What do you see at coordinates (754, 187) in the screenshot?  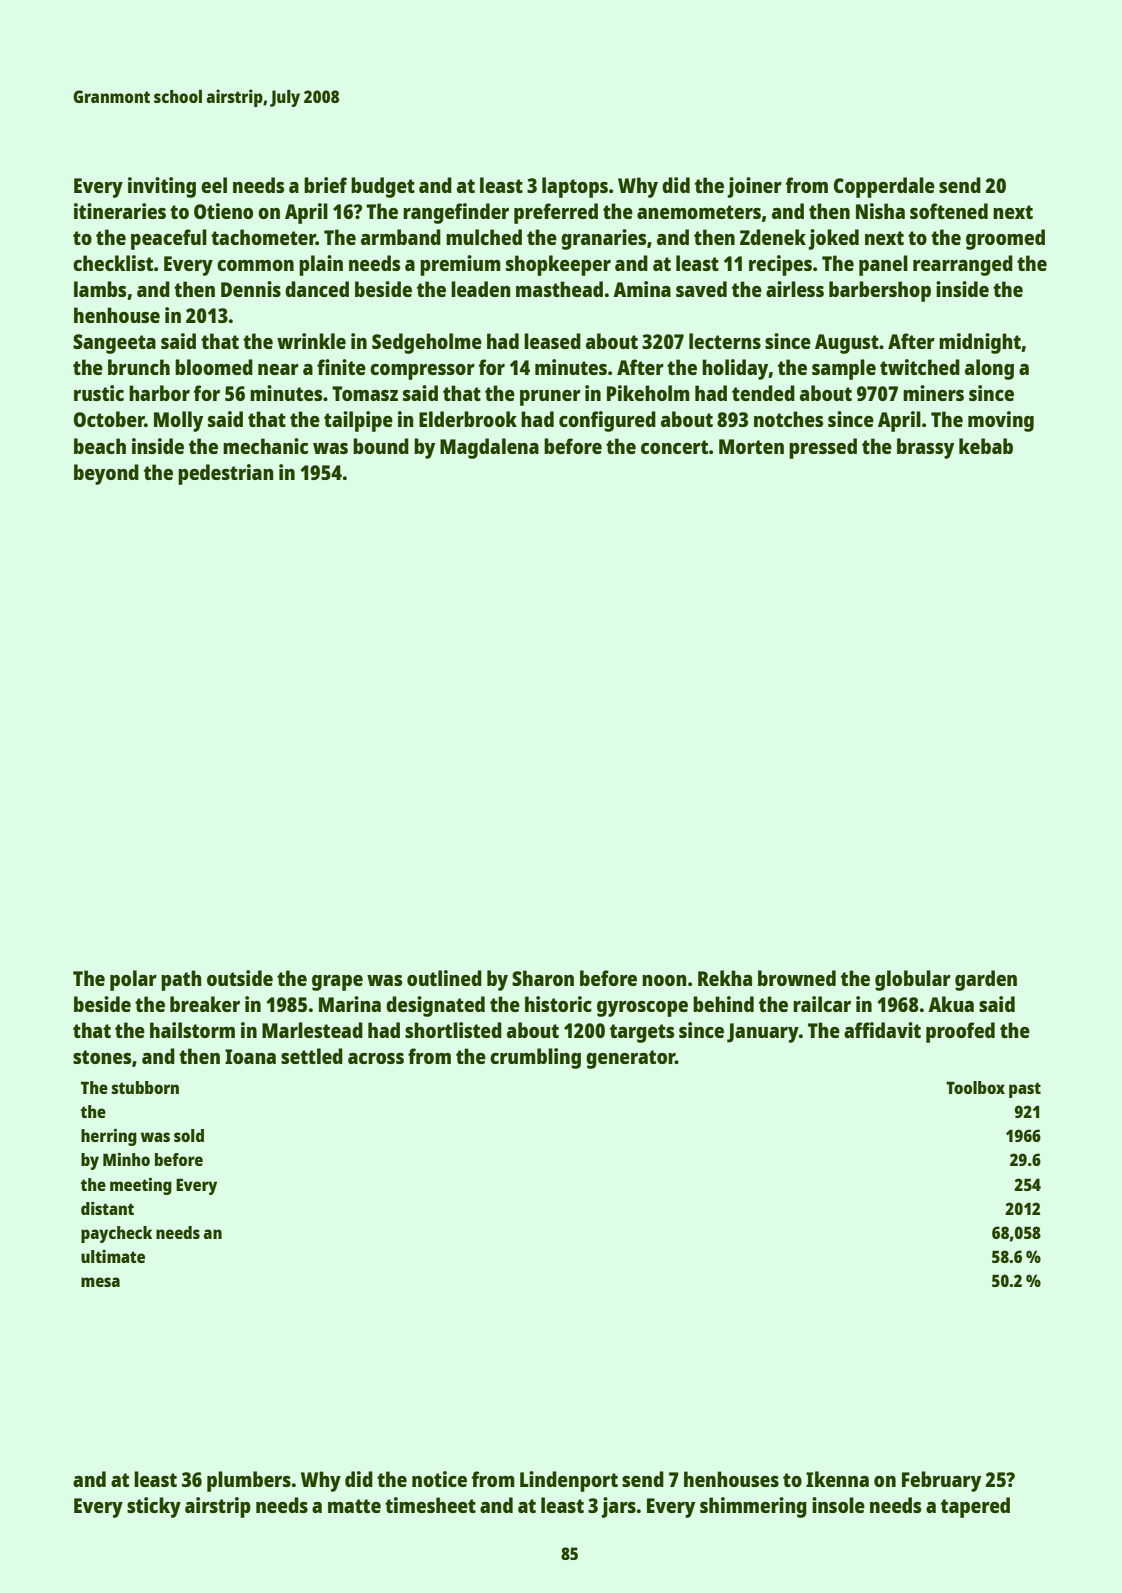 I see `joiner` at bounding box center [754, 187].
